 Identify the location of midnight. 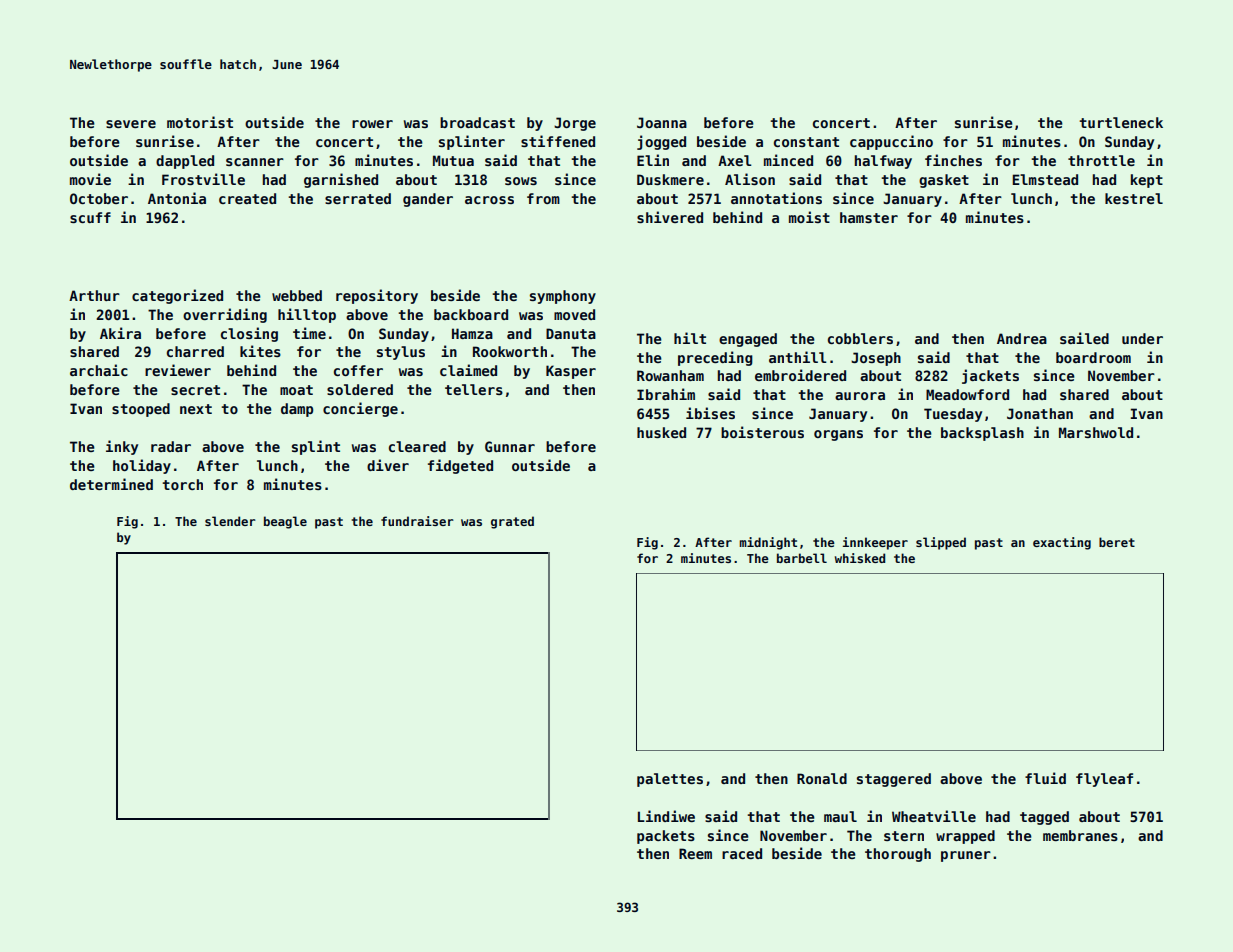
(768, 543).
